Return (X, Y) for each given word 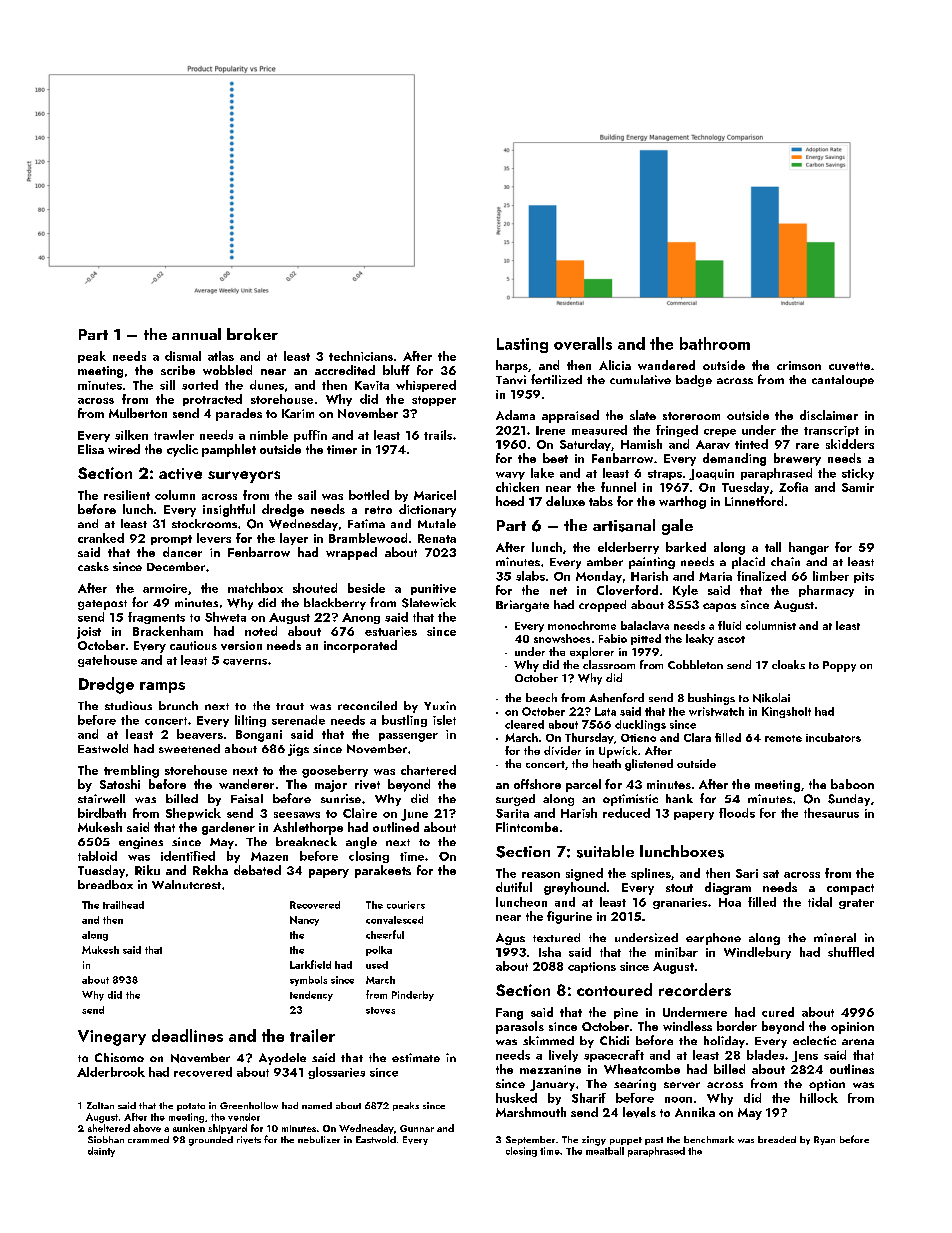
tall (773, 547)
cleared (524, 724)
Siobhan (106, 1139)
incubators (833, 737)
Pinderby (413, 996)
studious (128, 705)
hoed (510, 501)
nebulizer (319, 1139)
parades (239, 414)
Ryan (824, 1140)
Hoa (730, 902)
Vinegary (112, 1038)
